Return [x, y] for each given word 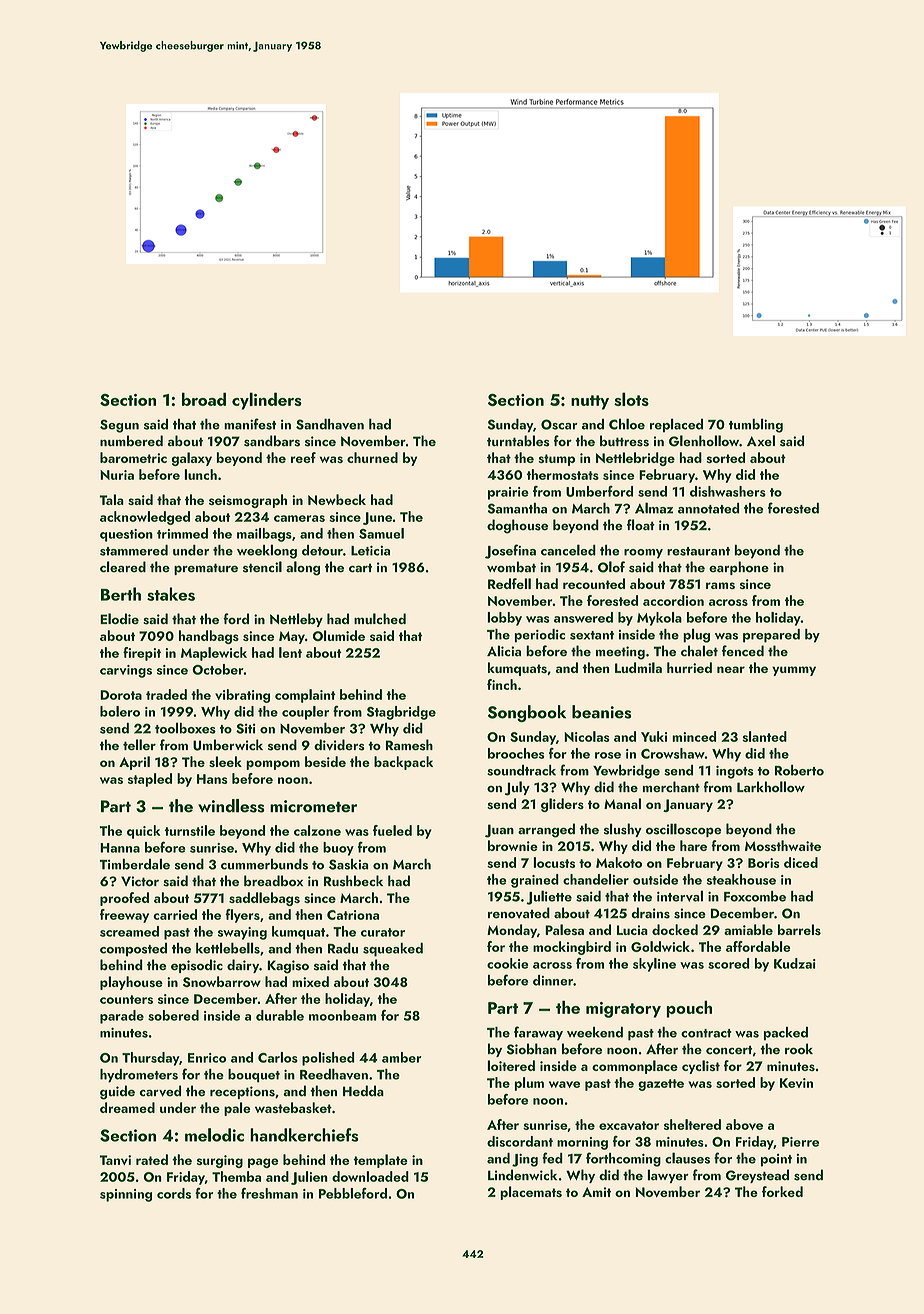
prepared [771, 636]
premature [206, 569]
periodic [539, 636]
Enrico [207, 1058]
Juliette [549, 897]
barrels [799, 929]
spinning [126, 1195]
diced [801, 862]
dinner [553, 980]
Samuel [381, 533]
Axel [761, 440]
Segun [119, 426]
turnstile [190, 830]
